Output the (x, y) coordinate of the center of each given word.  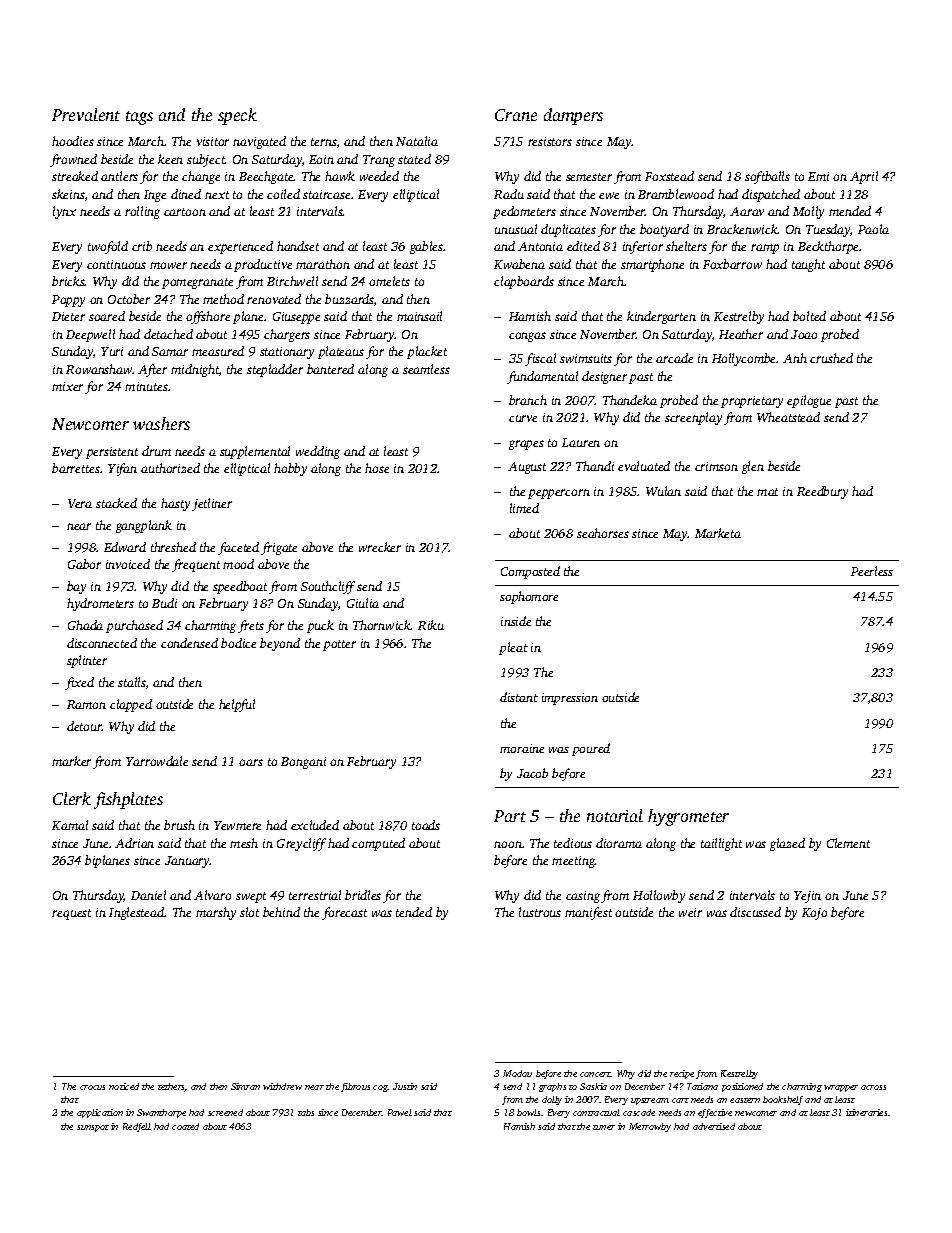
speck (237, 116)
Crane (516, 115)
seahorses (603, 533)
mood (238, 564)
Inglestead (137, 913)
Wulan (663, 491)
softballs (767, 177)
